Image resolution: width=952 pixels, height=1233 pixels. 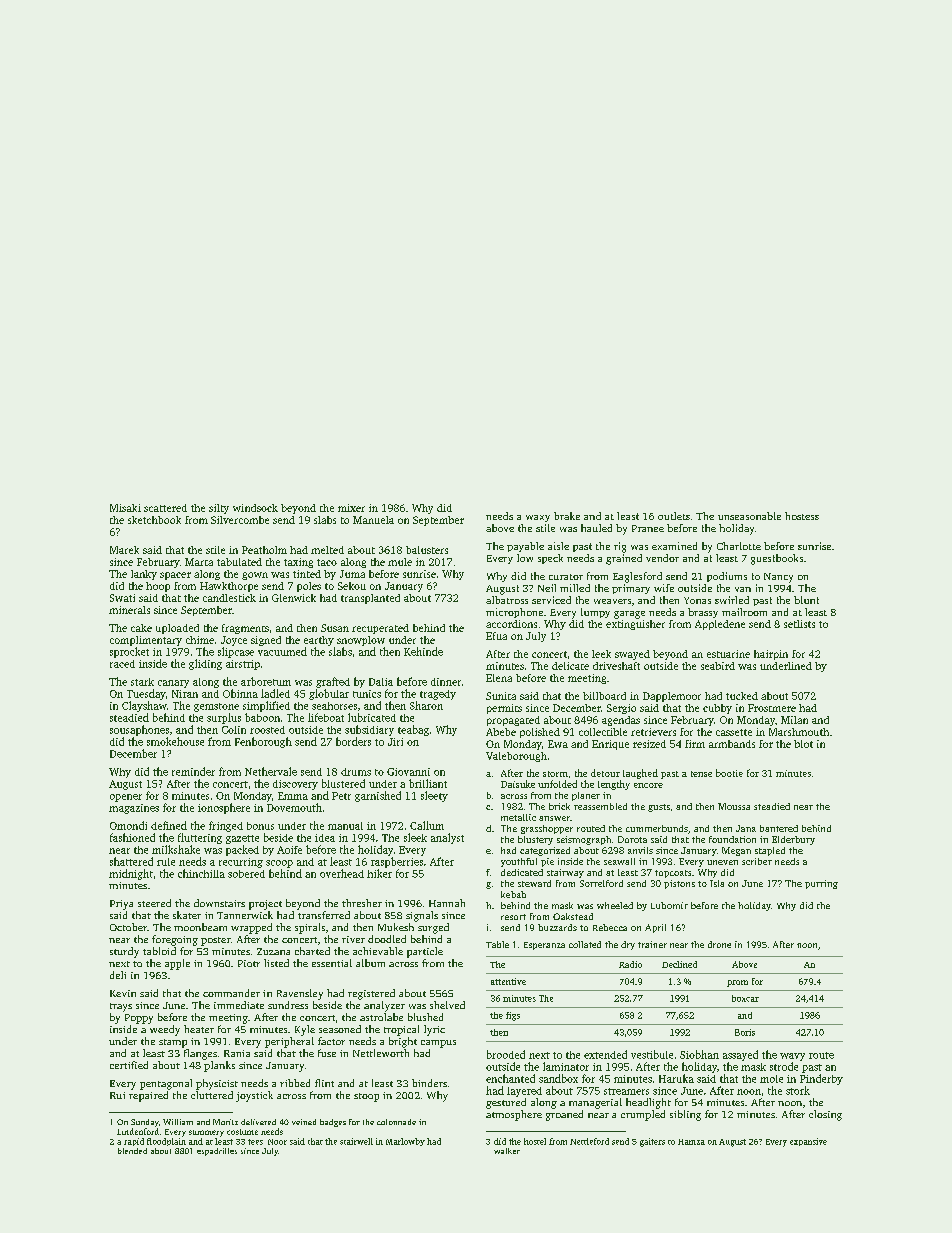 What do you see at coordinates (300, 994) in the page?
I see `Ravensley` at bounding box center [300, 994].
